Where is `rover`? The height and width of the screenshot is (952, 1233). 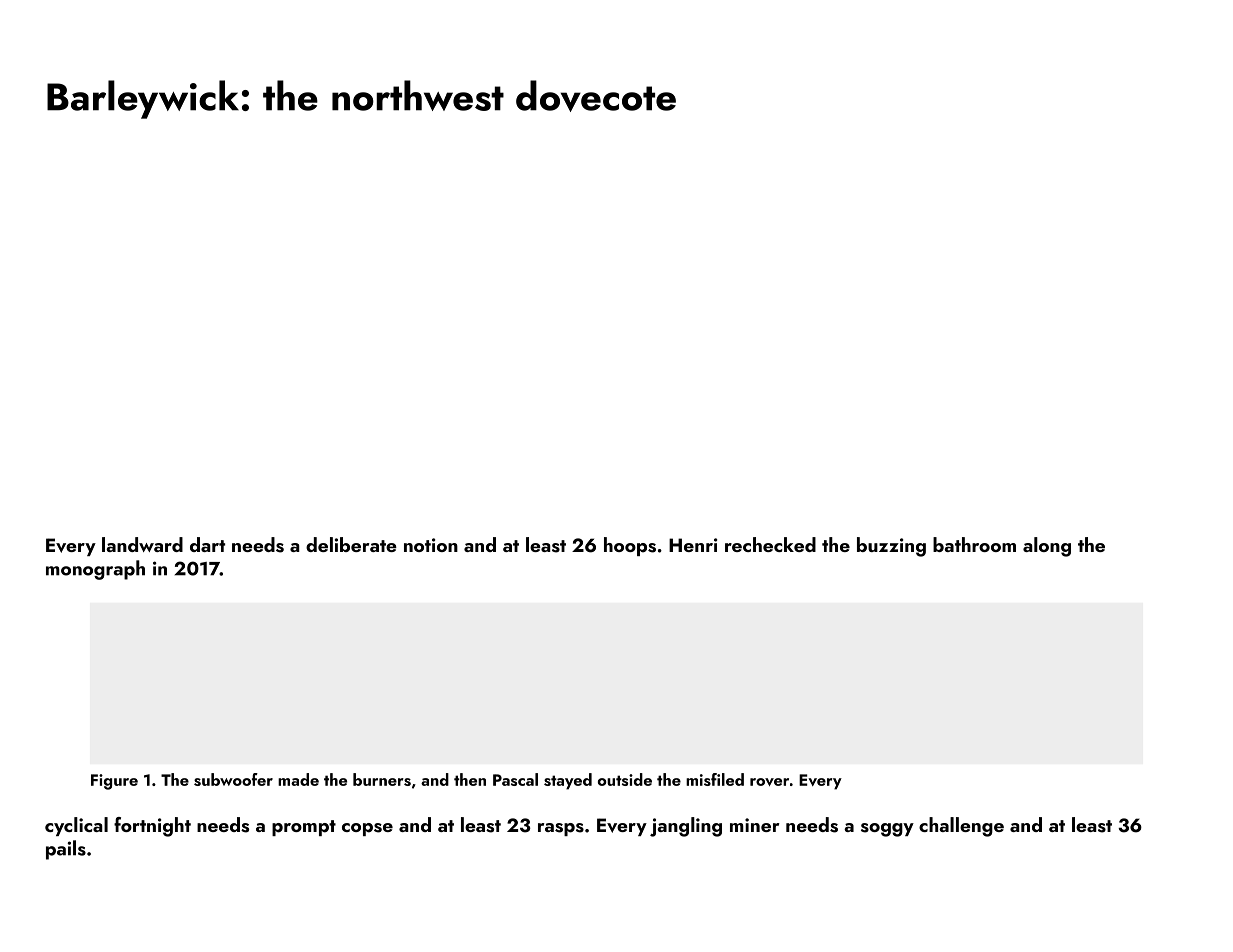
rover is located at coordinates (769, 782).
